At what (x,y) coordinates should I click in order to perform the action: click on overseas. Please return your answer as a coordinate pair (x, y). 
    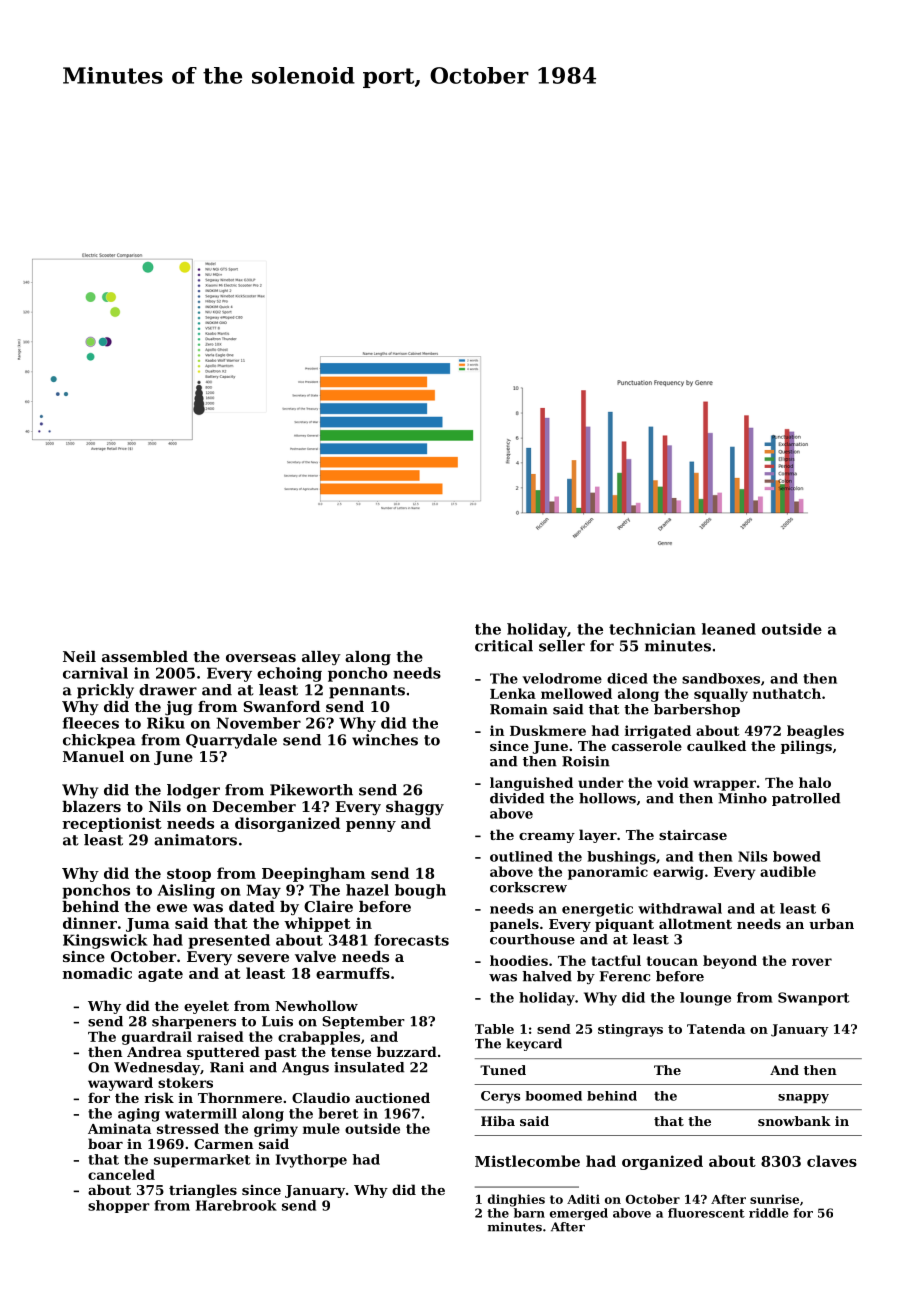
    Looking at the image, I should click on (261, 658).
